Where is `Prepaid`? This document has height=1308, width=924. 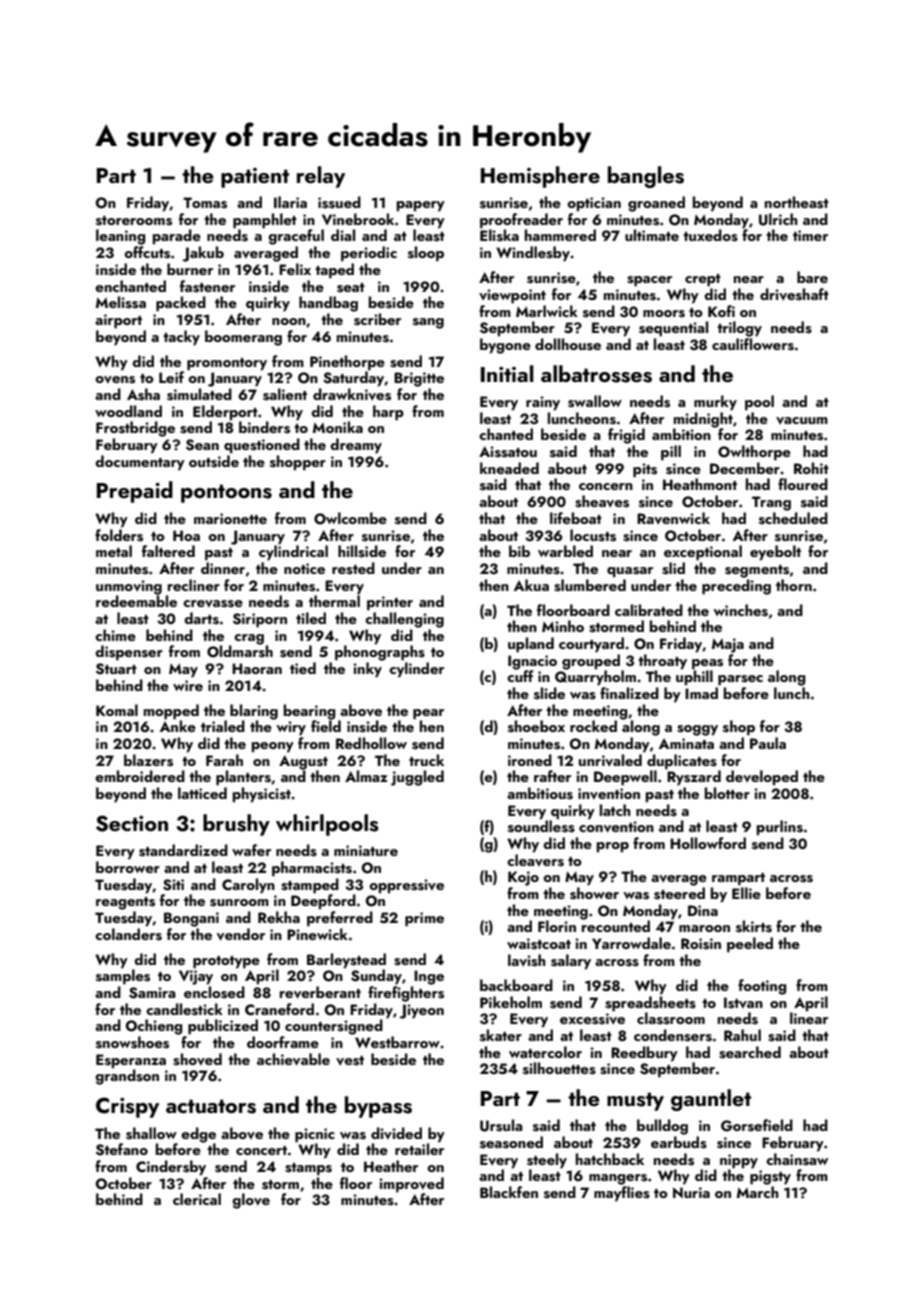
Prepaid is located at coordinates (135, 492).
